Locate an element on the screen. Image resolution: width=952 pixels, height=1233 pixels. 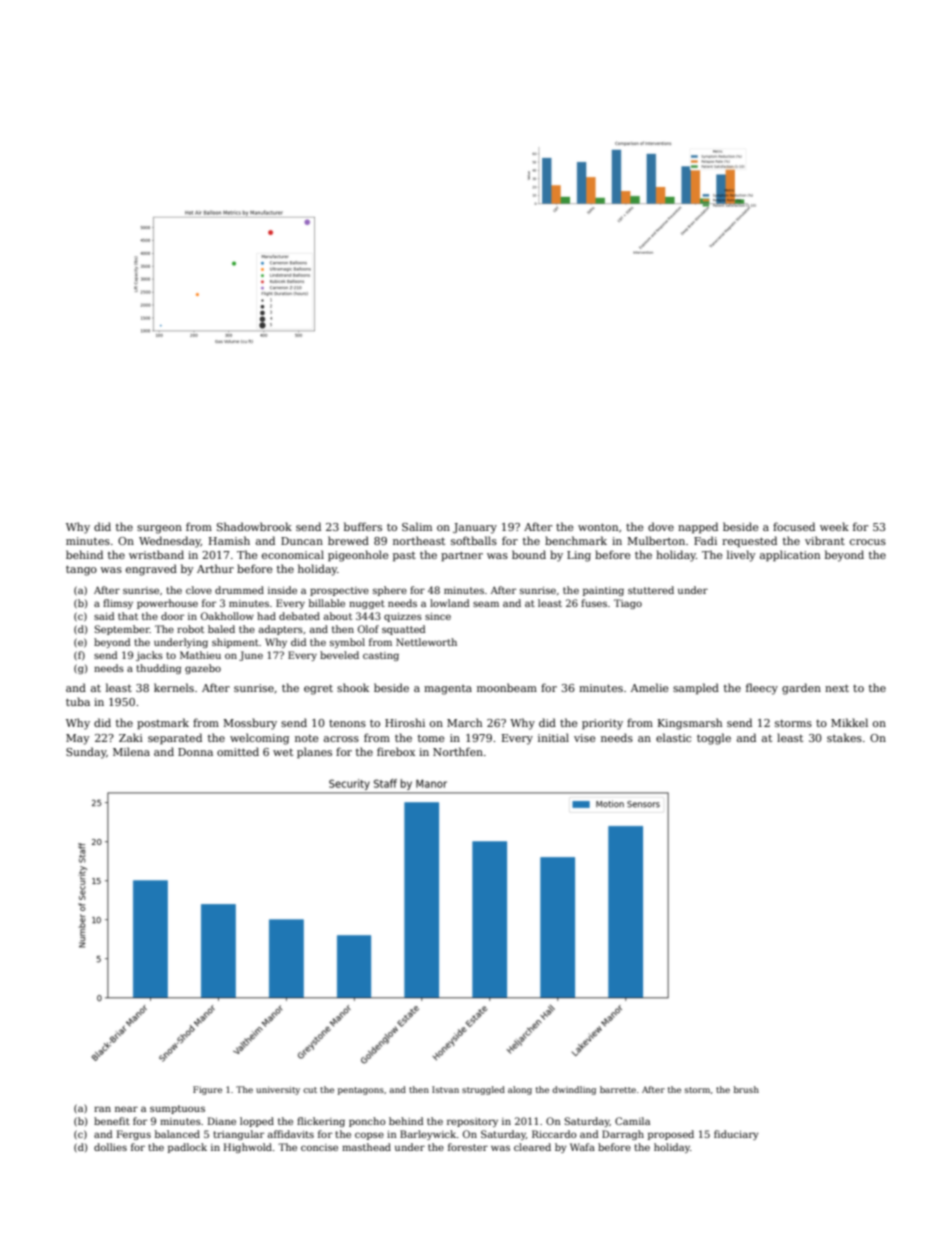
Barleywick is located at coordinates (428, 1135).
